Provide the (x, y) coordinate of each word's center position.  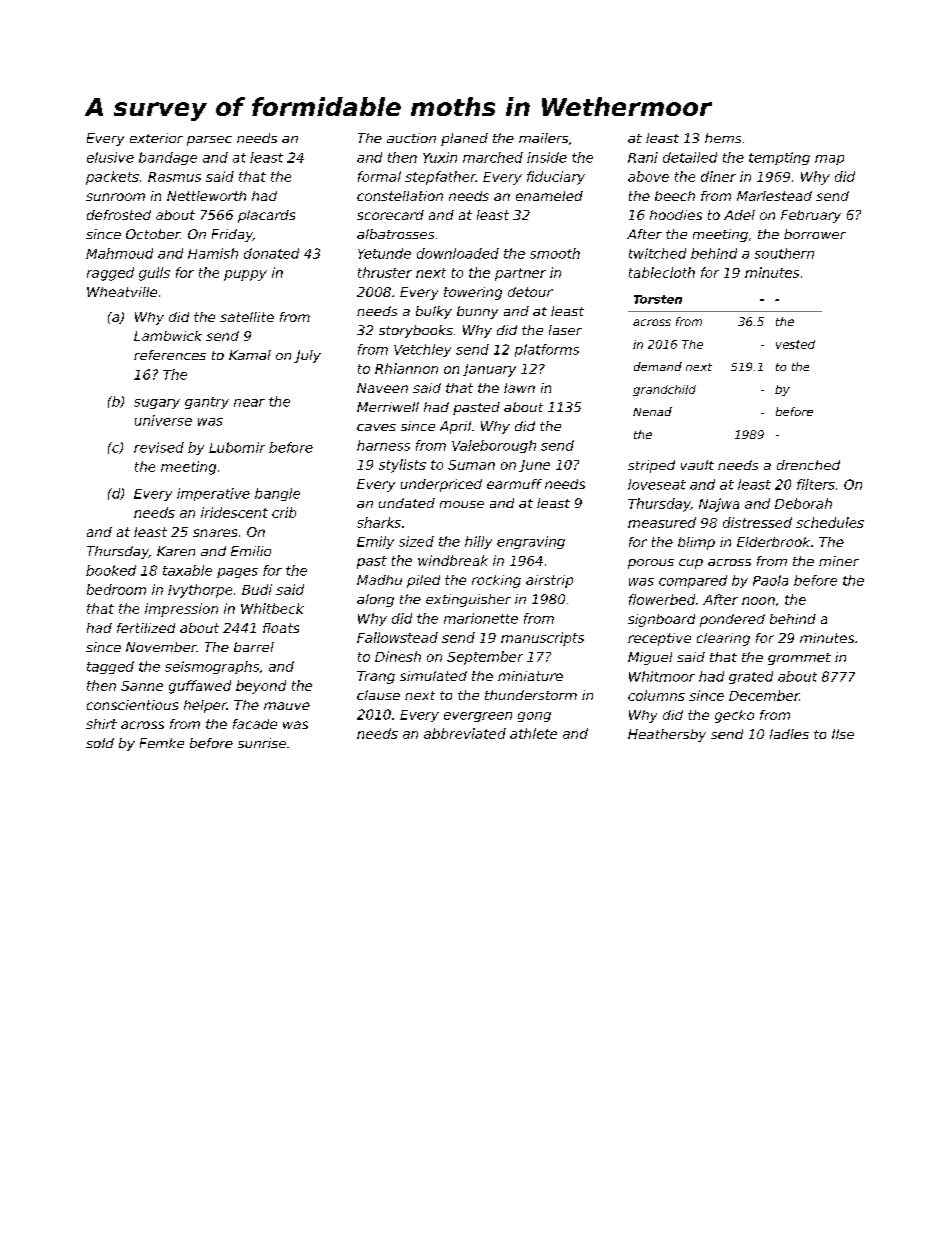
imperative (213, 494)
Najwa (719, 505)
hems (723, 138)
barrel (254, 647)
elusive (110, 157)
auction (411, 138)
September (485, 658)
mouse (462, 504)
